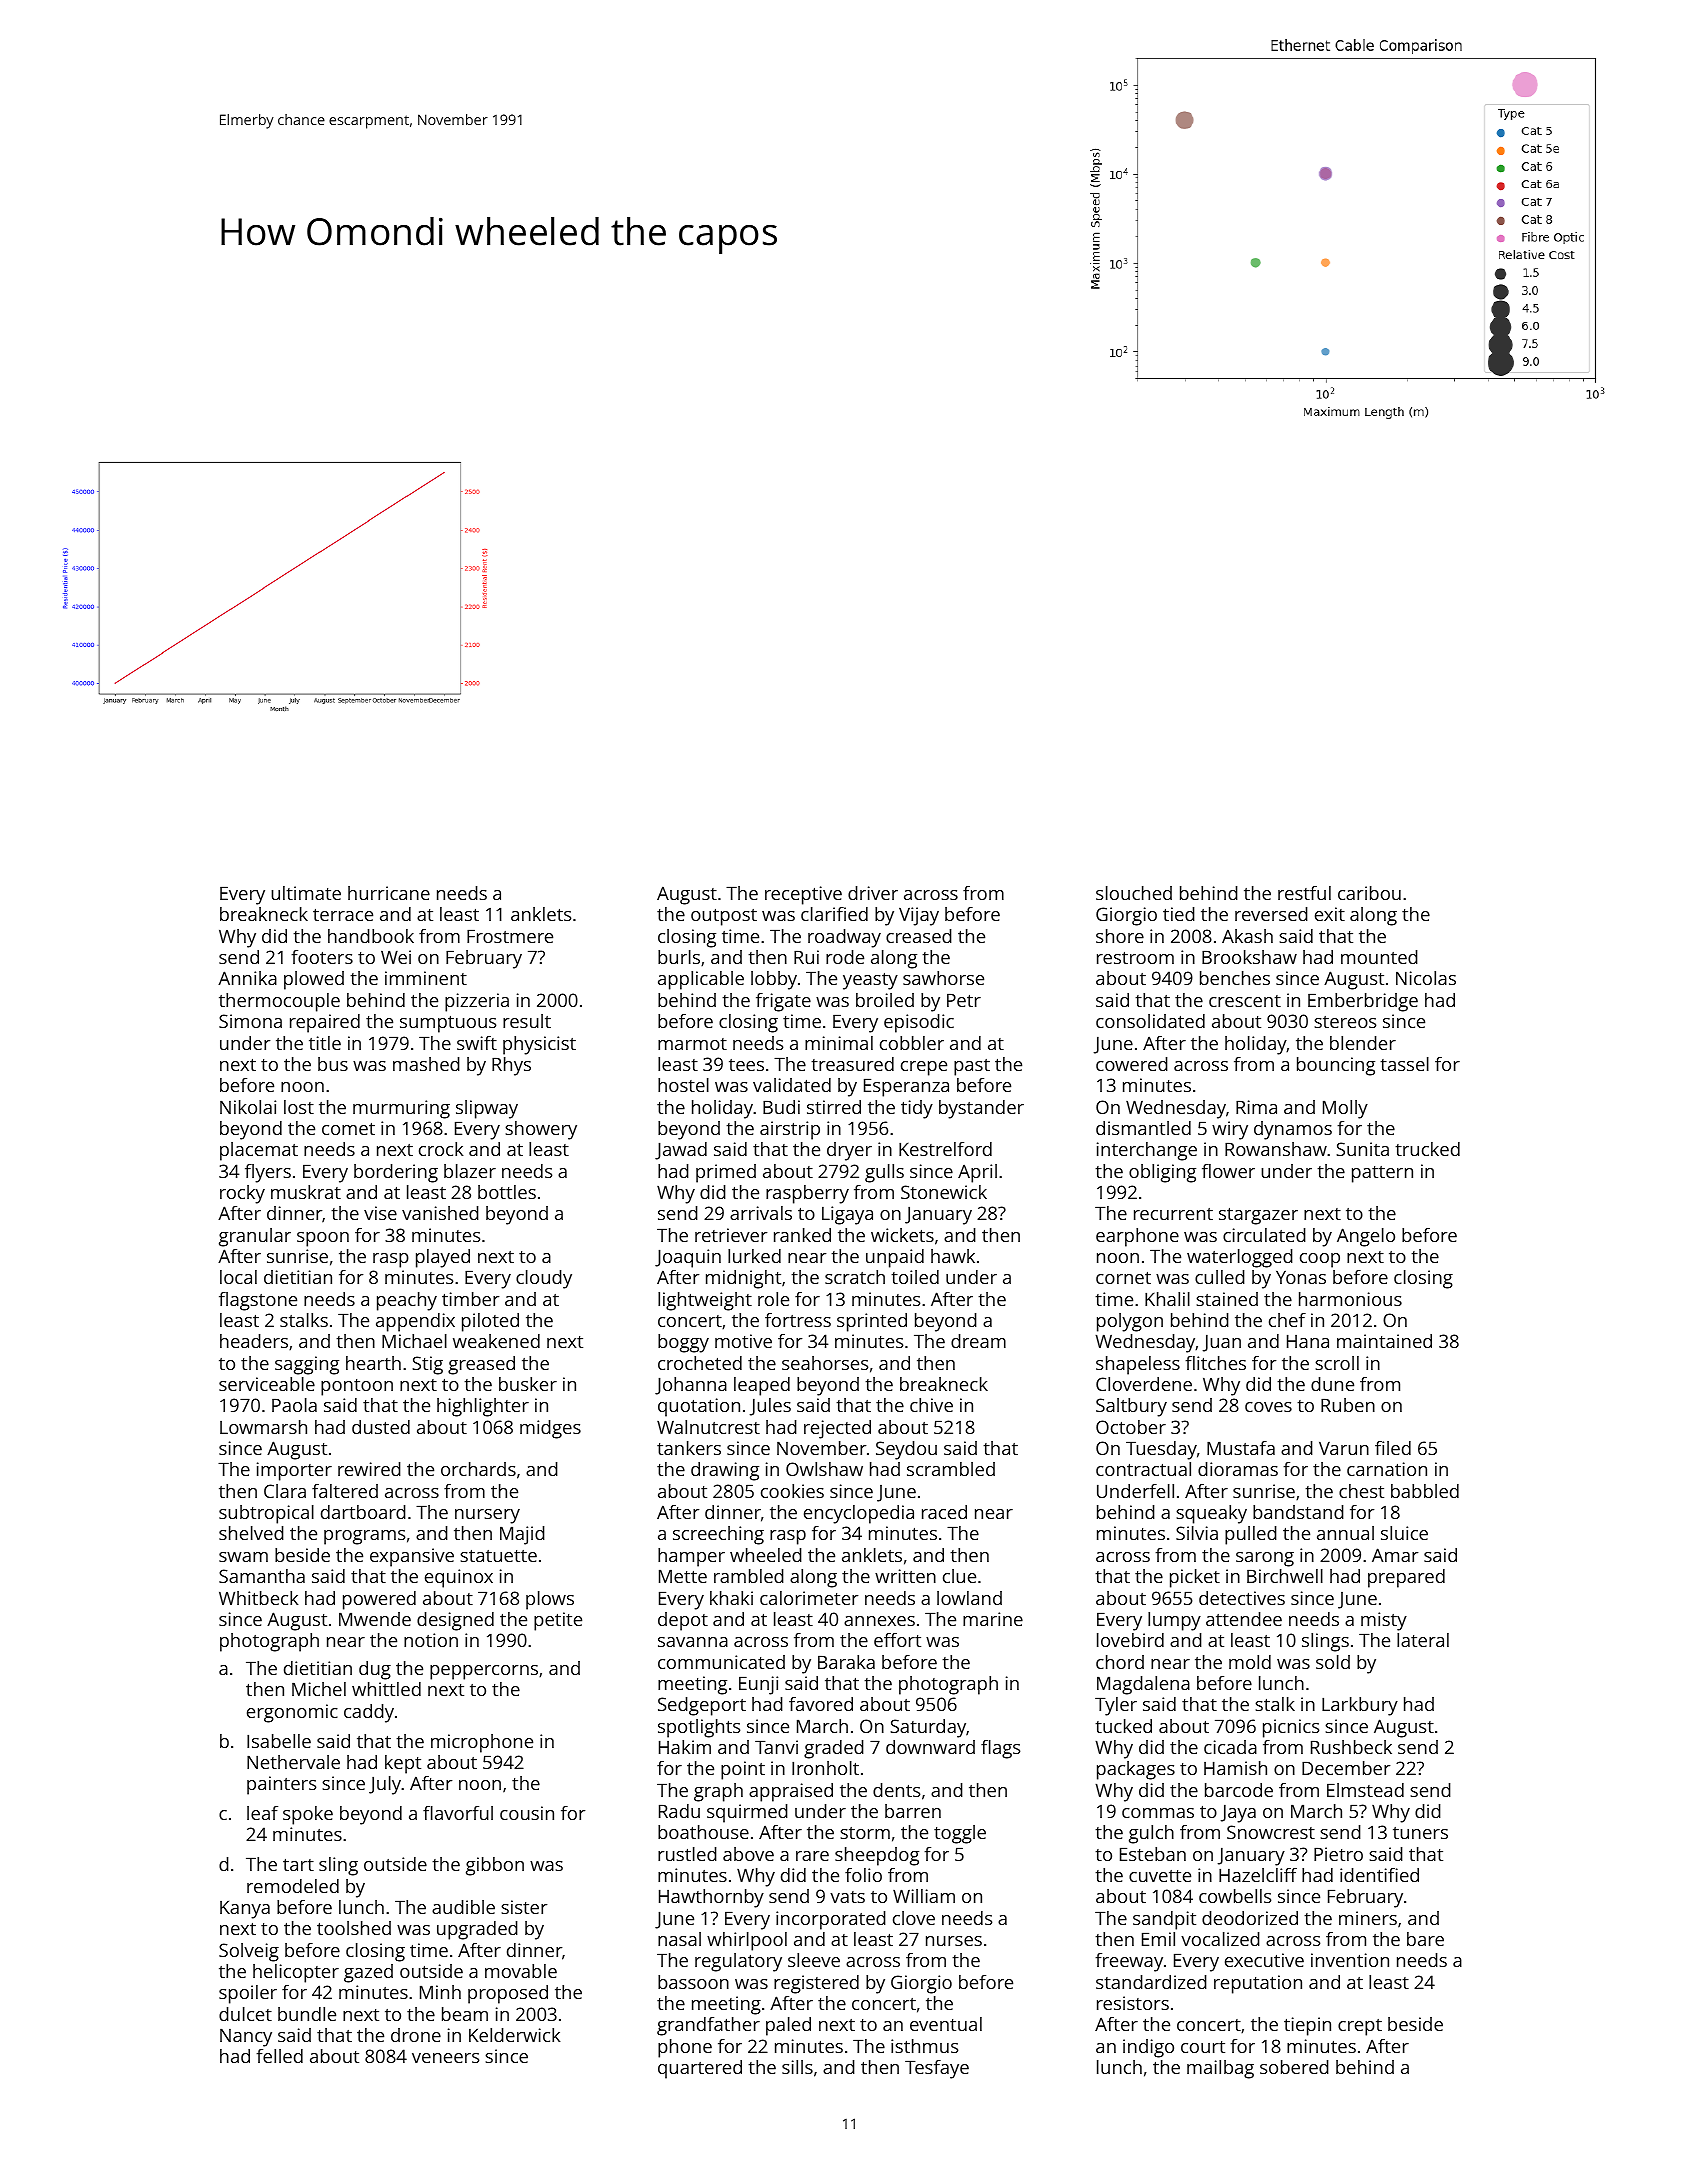 The width and height of the screenshot is (1683, 2178). I want to click on sobered, so click(1294, 2067).
